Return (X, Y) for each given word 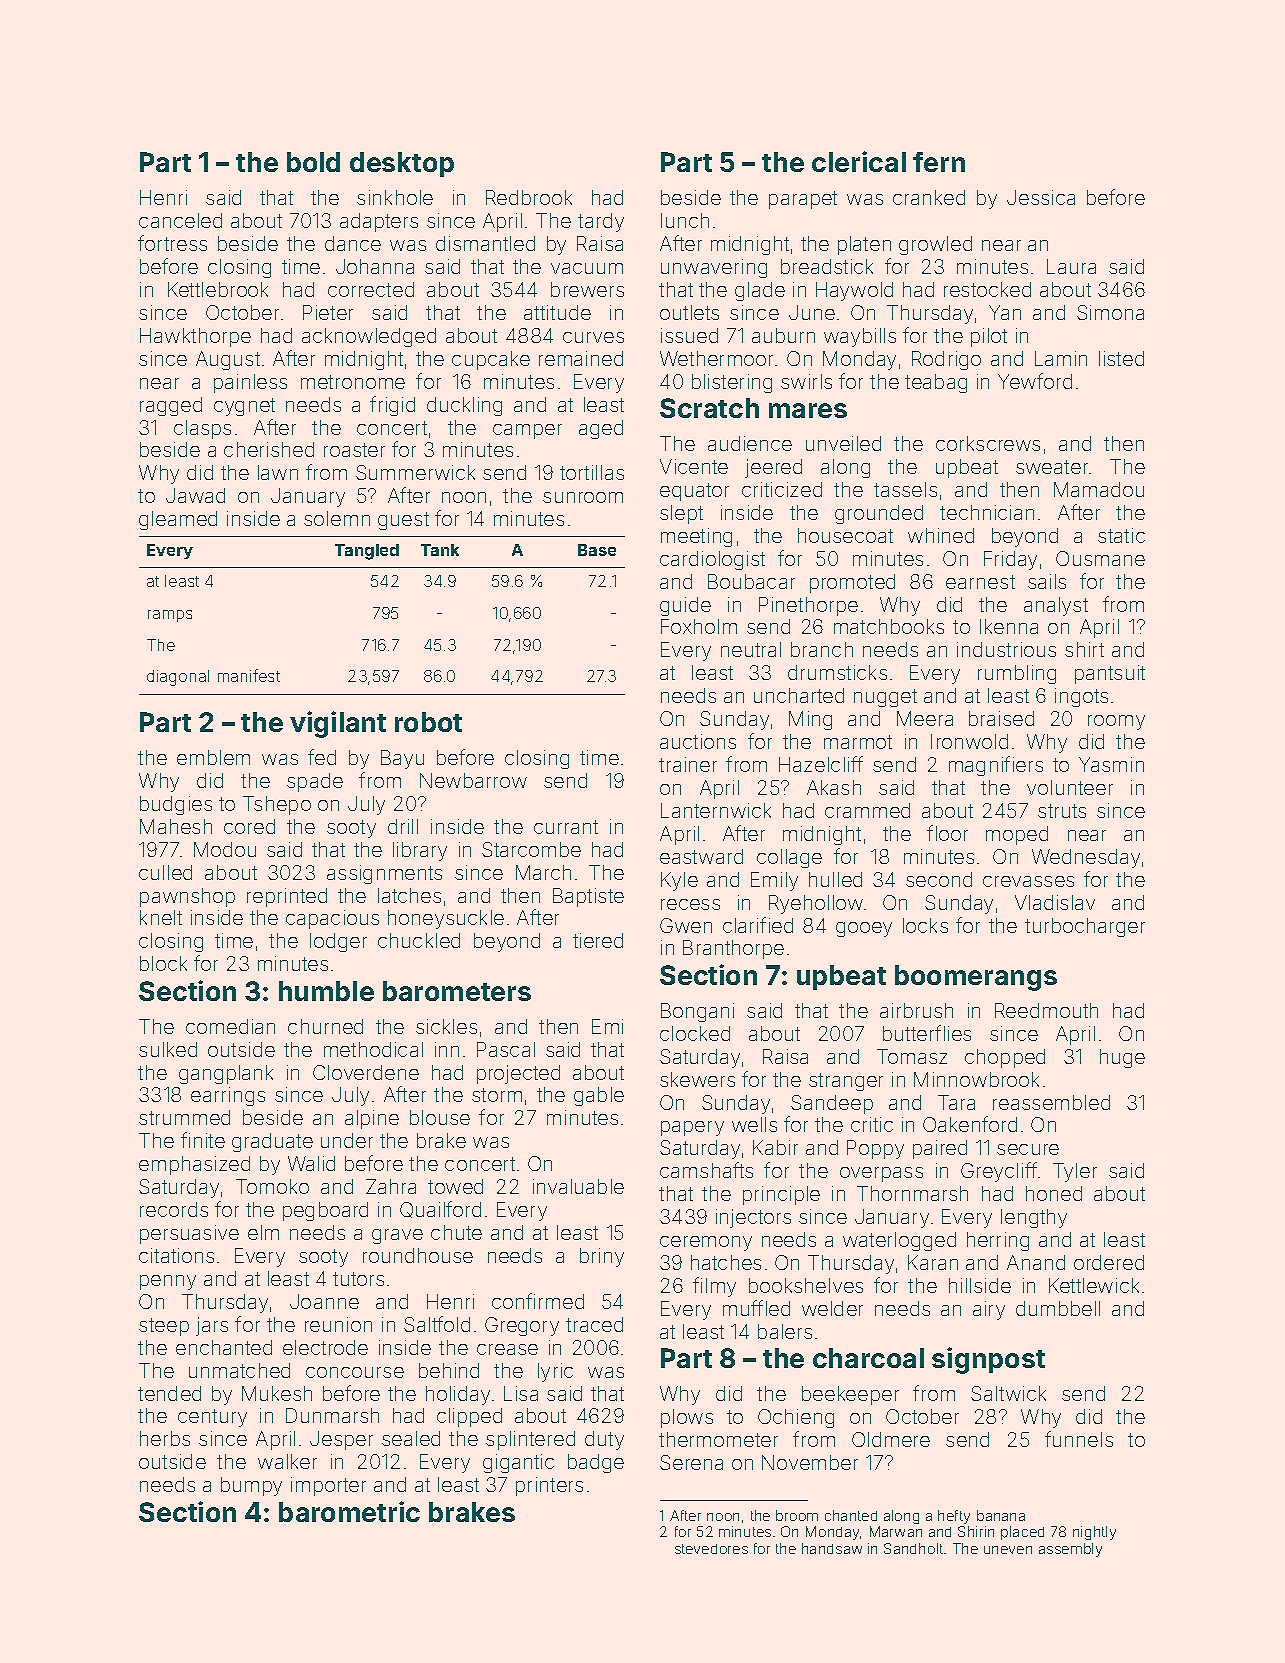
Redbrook (529, 197)
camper (527, 431)
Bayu (402, 759)
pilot (989, 337)
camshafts (706, 1170)
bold (313, 162)
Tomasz (912, 1056)
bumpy (251, 1486)
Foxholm (699, 626)
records (174, 1209)
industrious (1006, 649)
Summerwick (415, 472)
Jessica (1041, 197)
